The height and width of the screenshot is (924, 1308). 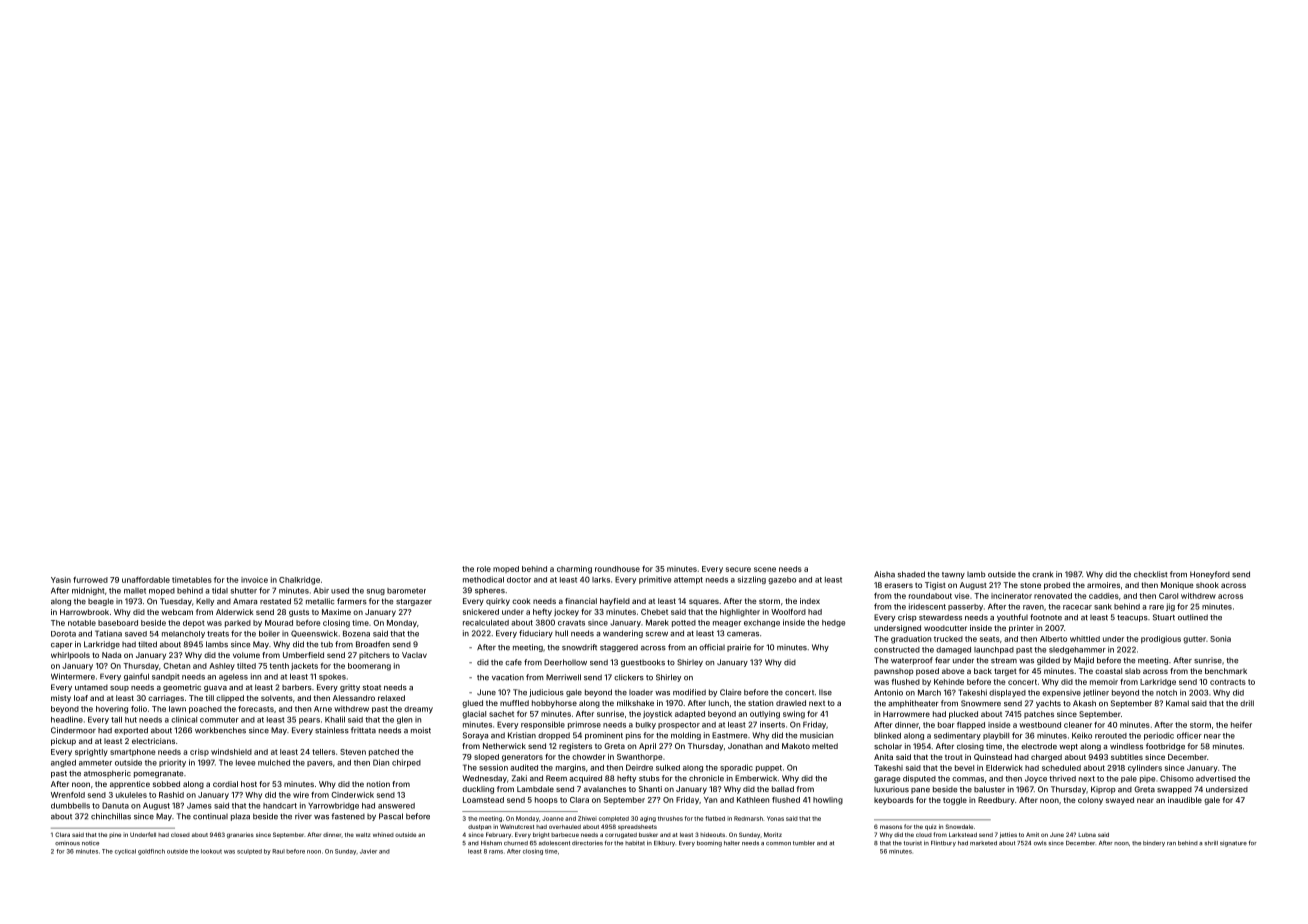 What do you see at coordinates (679, 725) in the screenshot?
I see `prospector` at bounding box center [679, 725].
